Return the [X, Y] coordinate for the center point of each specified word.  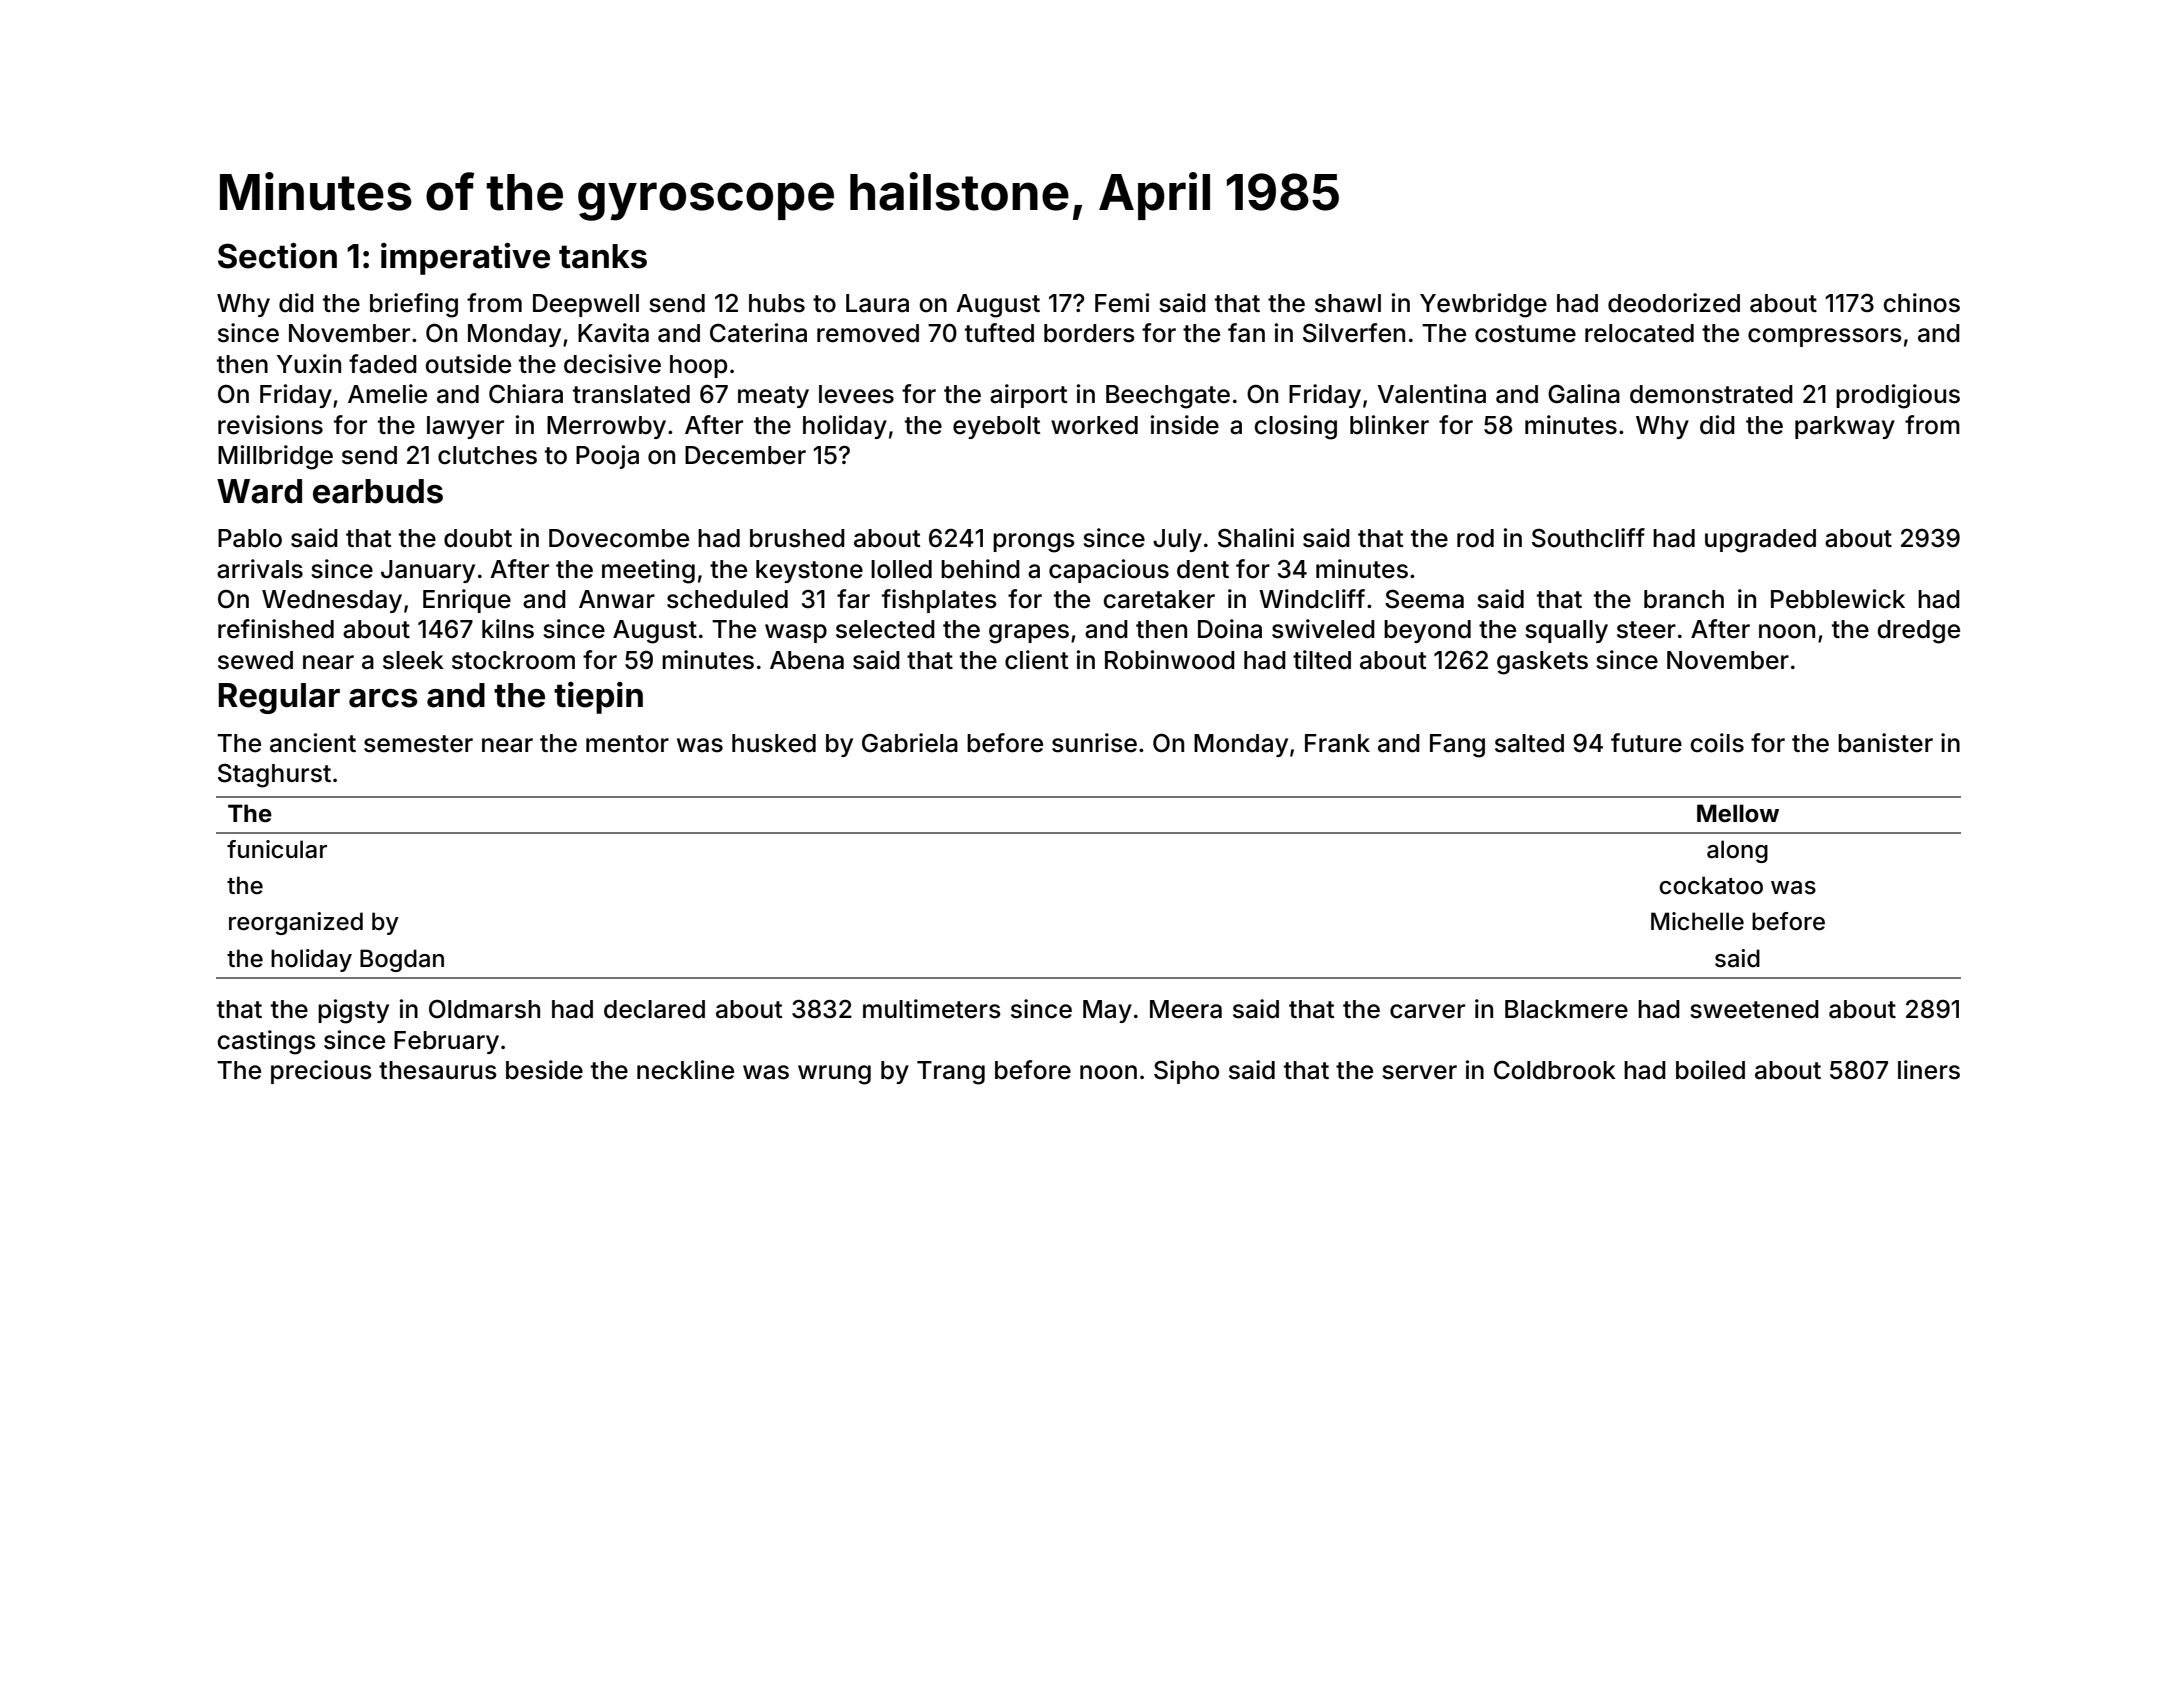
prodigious [1898, 396]
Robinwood [1170, 660]
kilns [508, 629]
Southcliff [1588, 538]
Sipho [1186, 1072]
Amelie [387, 394]
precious [321, 1072]
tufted [999, 333]
